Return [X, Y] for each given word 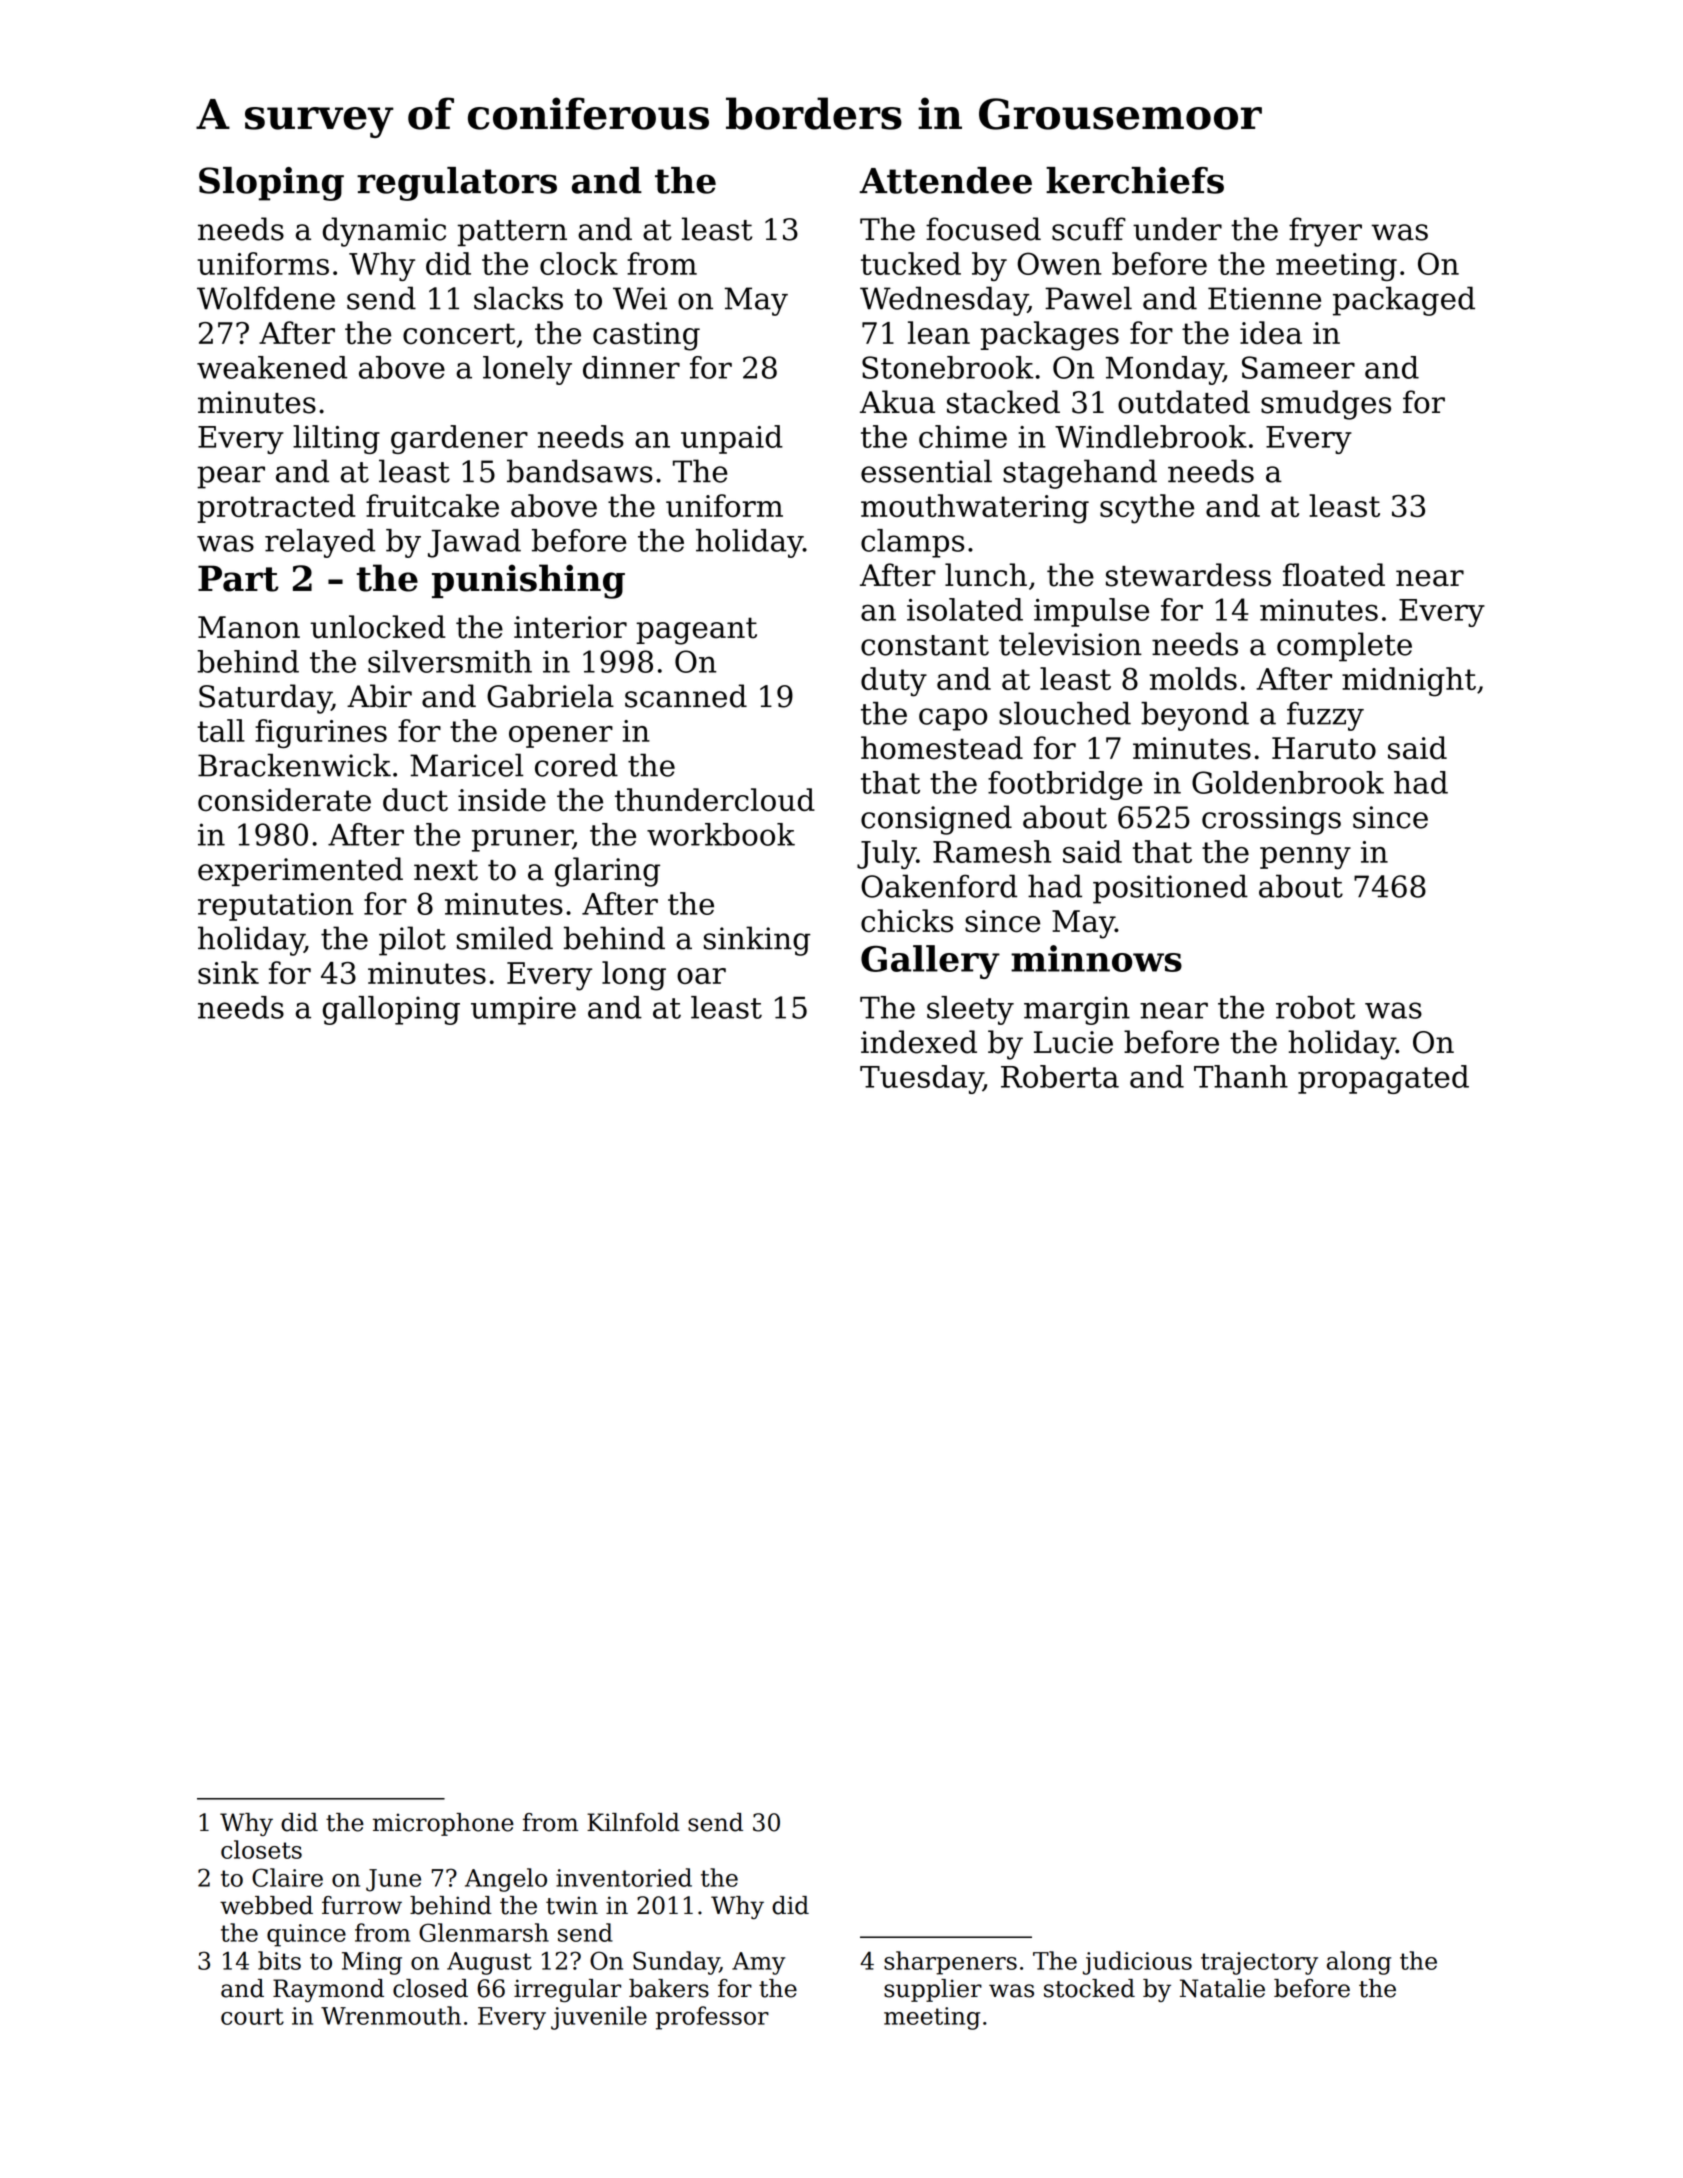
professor [712, 2018]
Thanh [1241, 1076]
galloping [391, 1010]
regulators [457, 184]
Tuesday [921, 1079]
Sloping [271, 184]
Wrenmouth [391, 2015]
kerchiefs [1135, 180]
